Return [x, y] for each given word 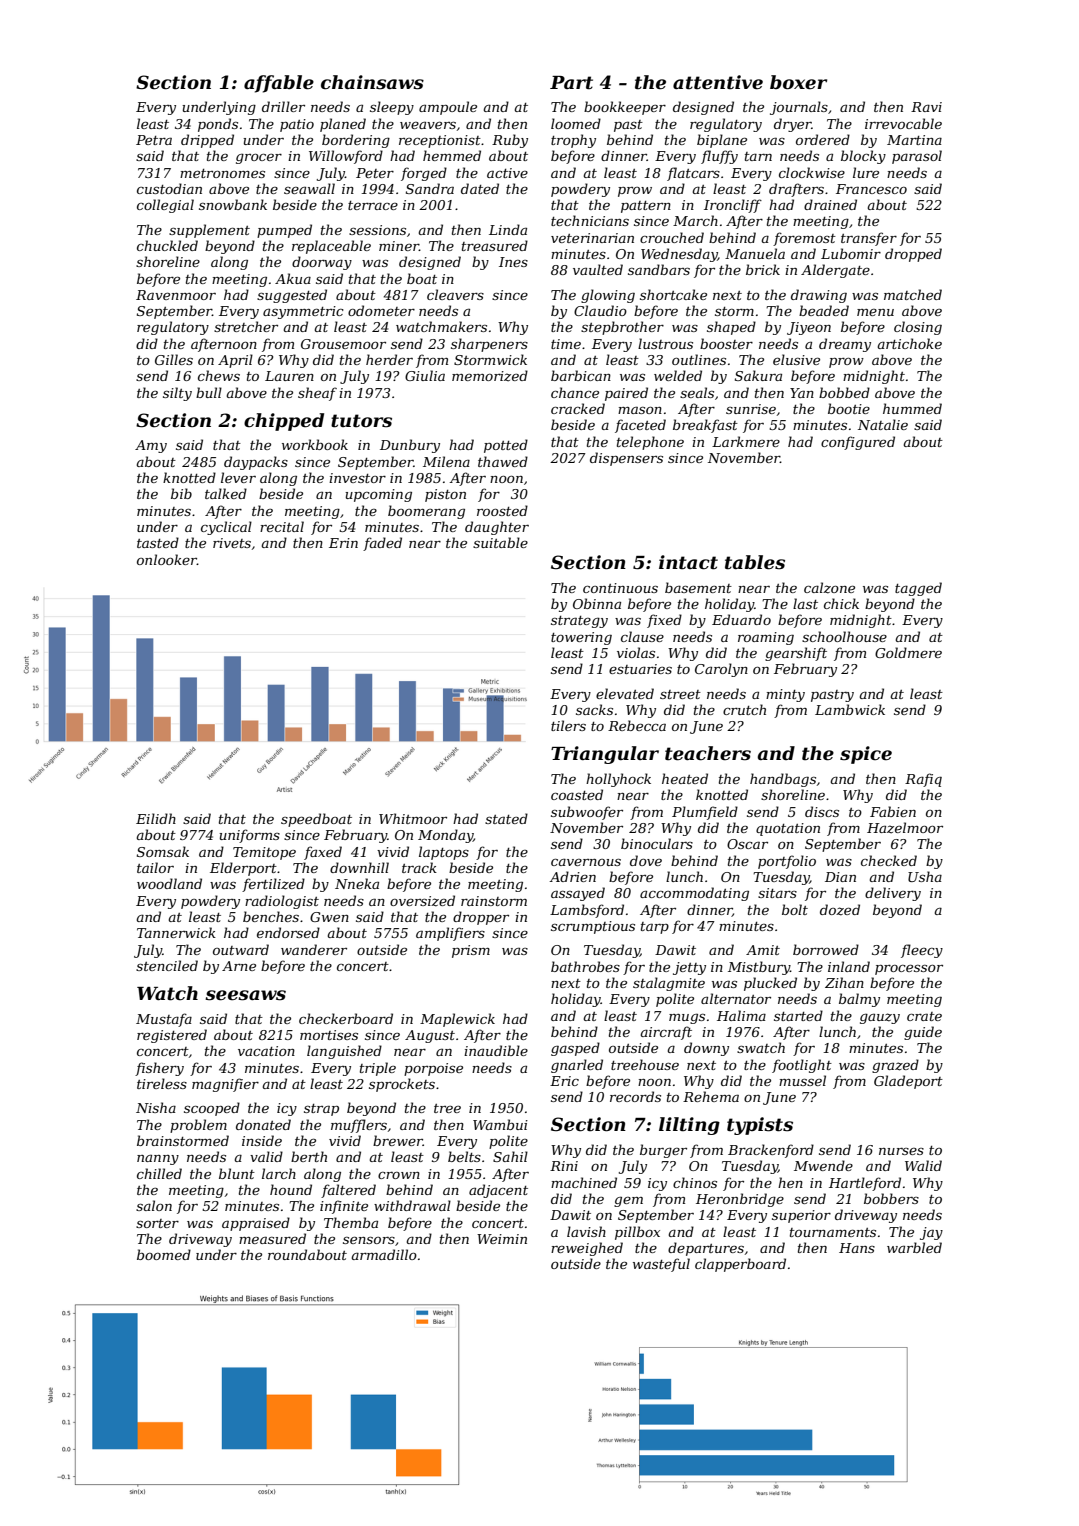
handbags [783, 780]
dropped [913, 255]
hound [291, 1189]
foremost [804, 239]
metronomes [222, 173]
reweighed [587, 1249]
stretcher [246, 326]
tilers [568, 725]
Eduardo [741, 619]
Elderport [243, 869]
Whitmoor [413, 818]
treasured [495, 245]
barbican [581, 375]
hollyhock [618, 780]
